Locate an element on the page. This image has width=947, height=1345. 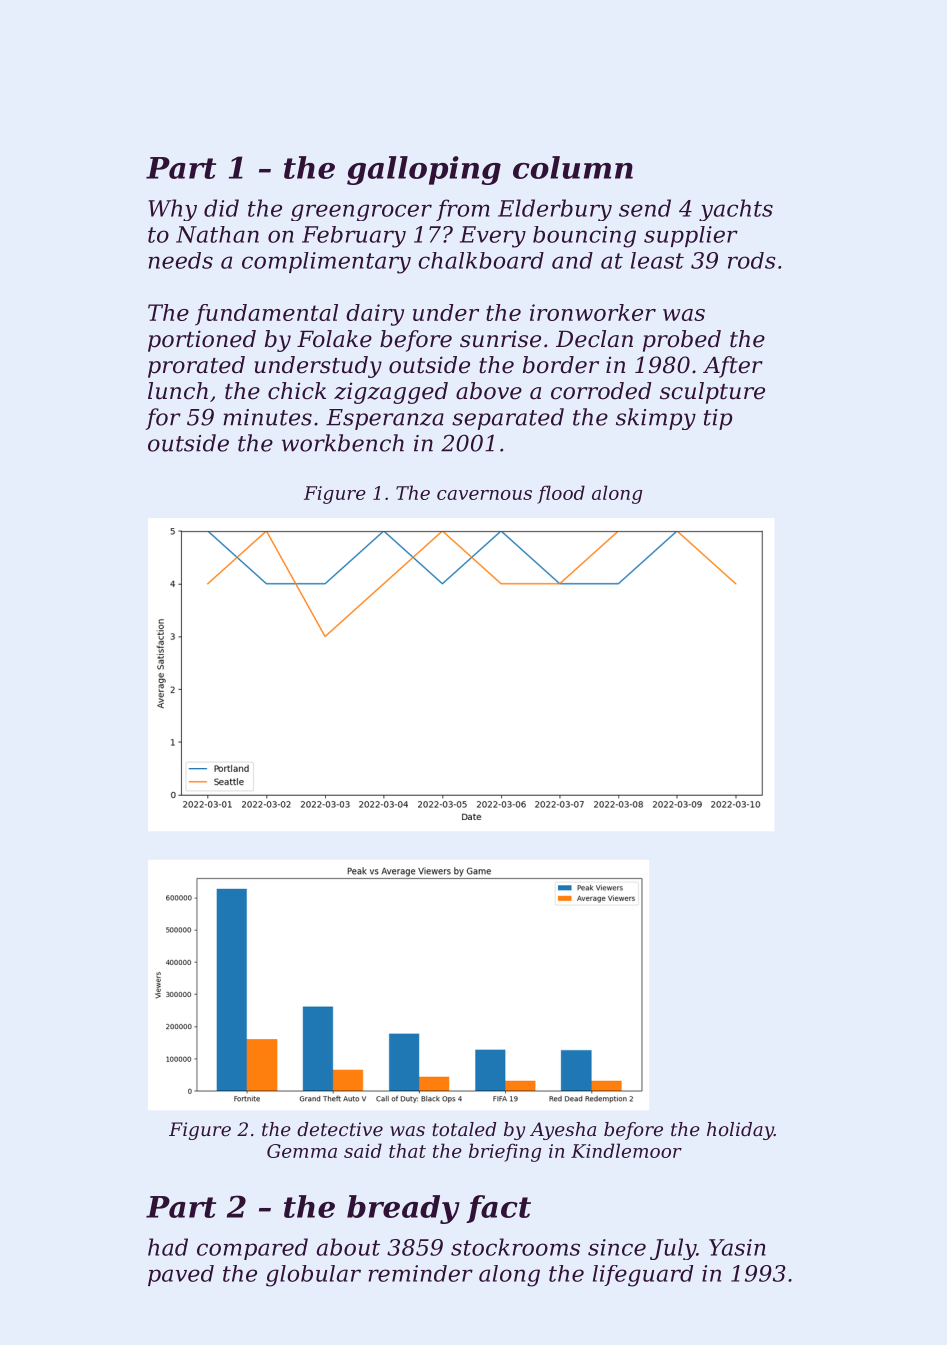
Gemma is located at coordinates (302, 1151).
